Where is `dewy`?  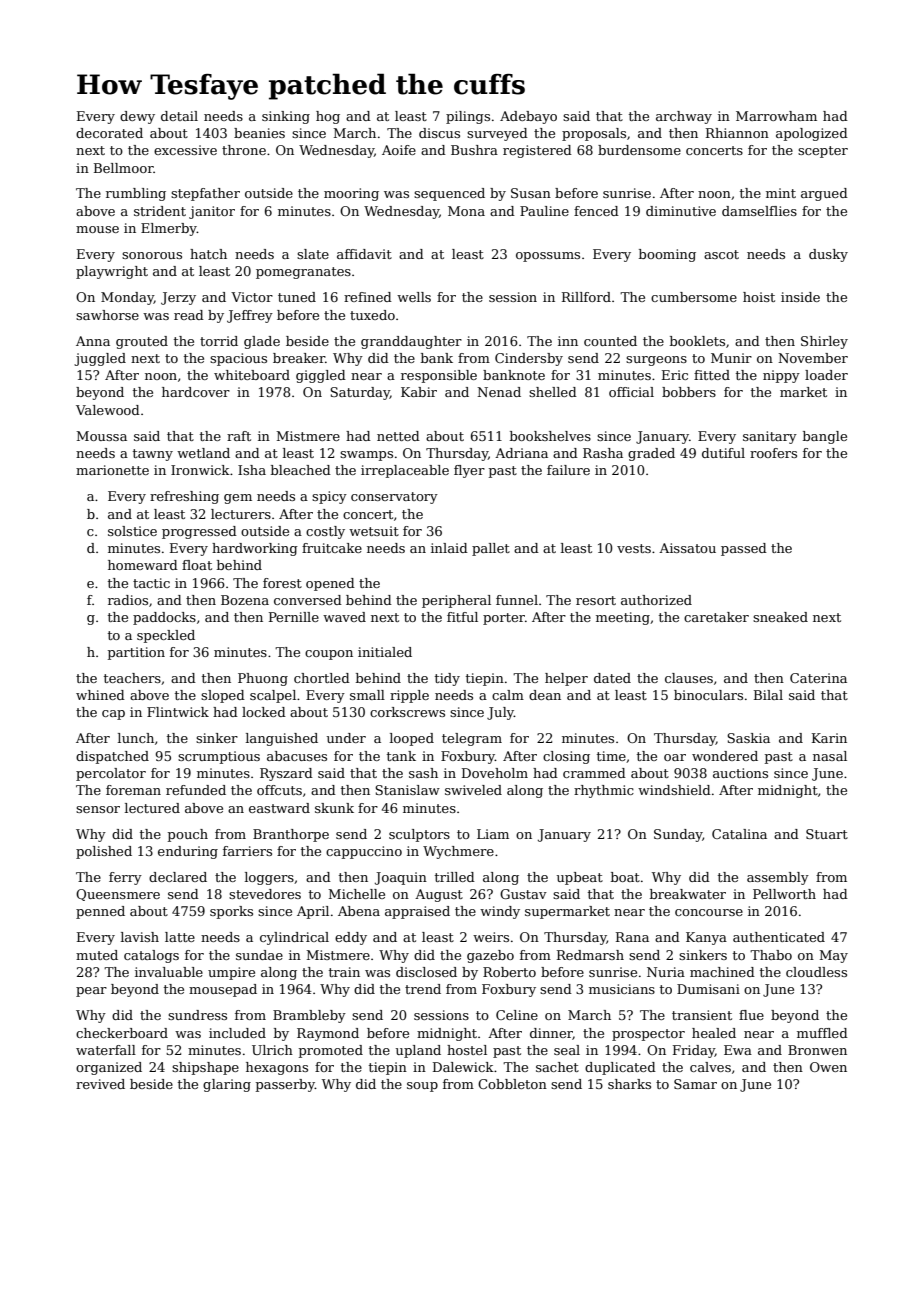 dewy is located at coordinates (137, 117).
